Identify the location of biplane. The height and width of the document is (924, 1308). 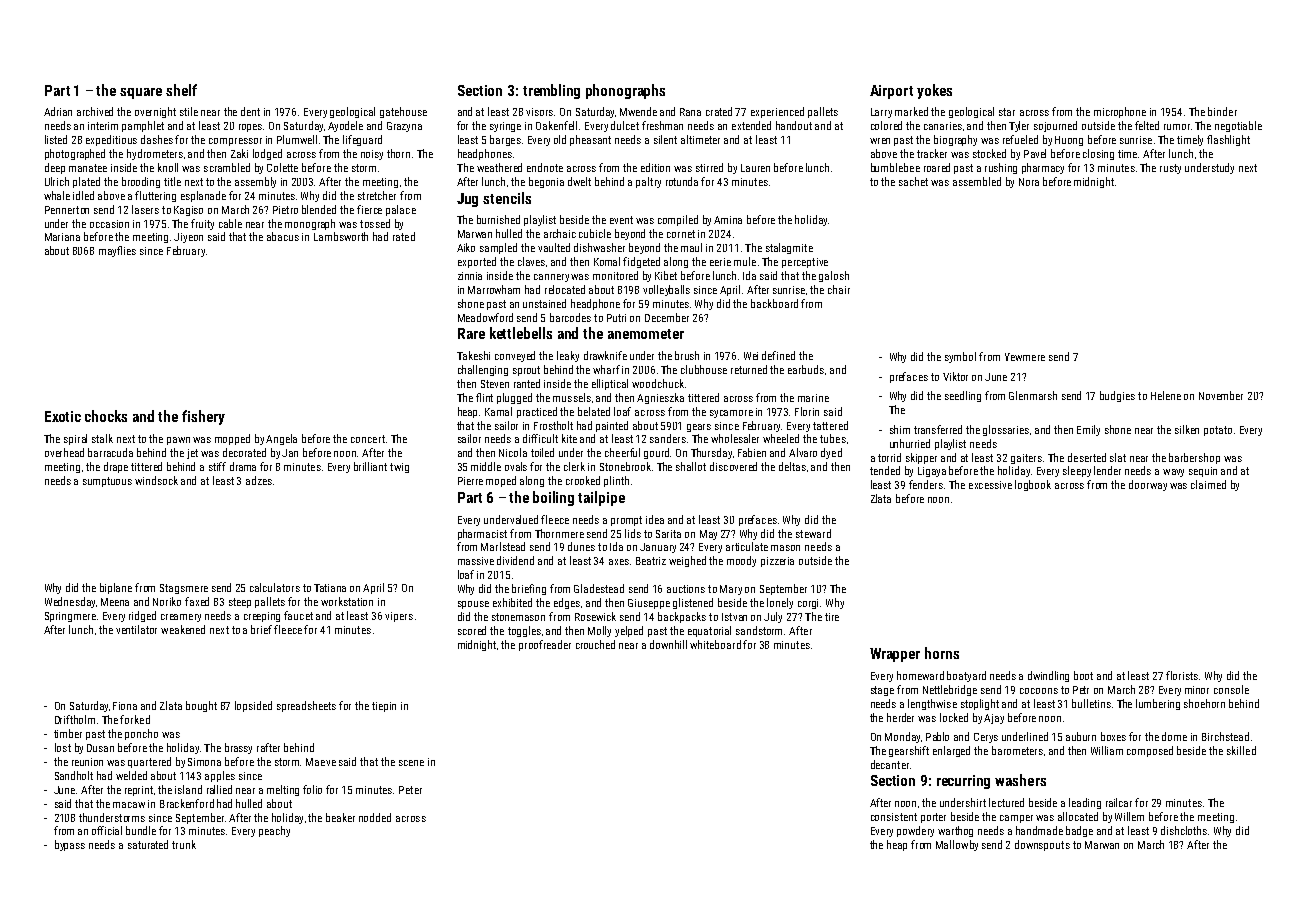
(116, 588).
